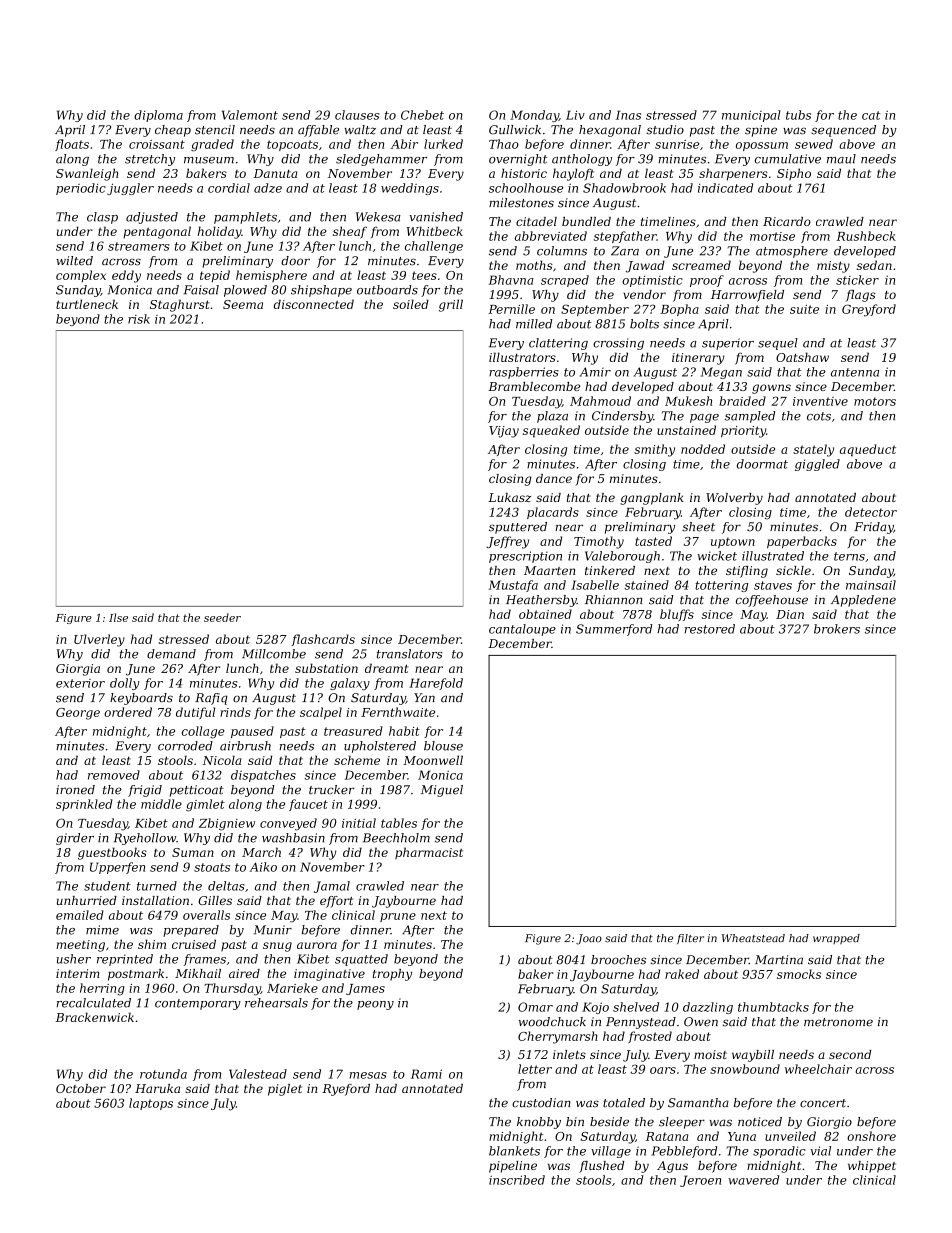 The width and height of the screenshot is (952, 1233). I want to click on Sipho, so click(794, 174).
